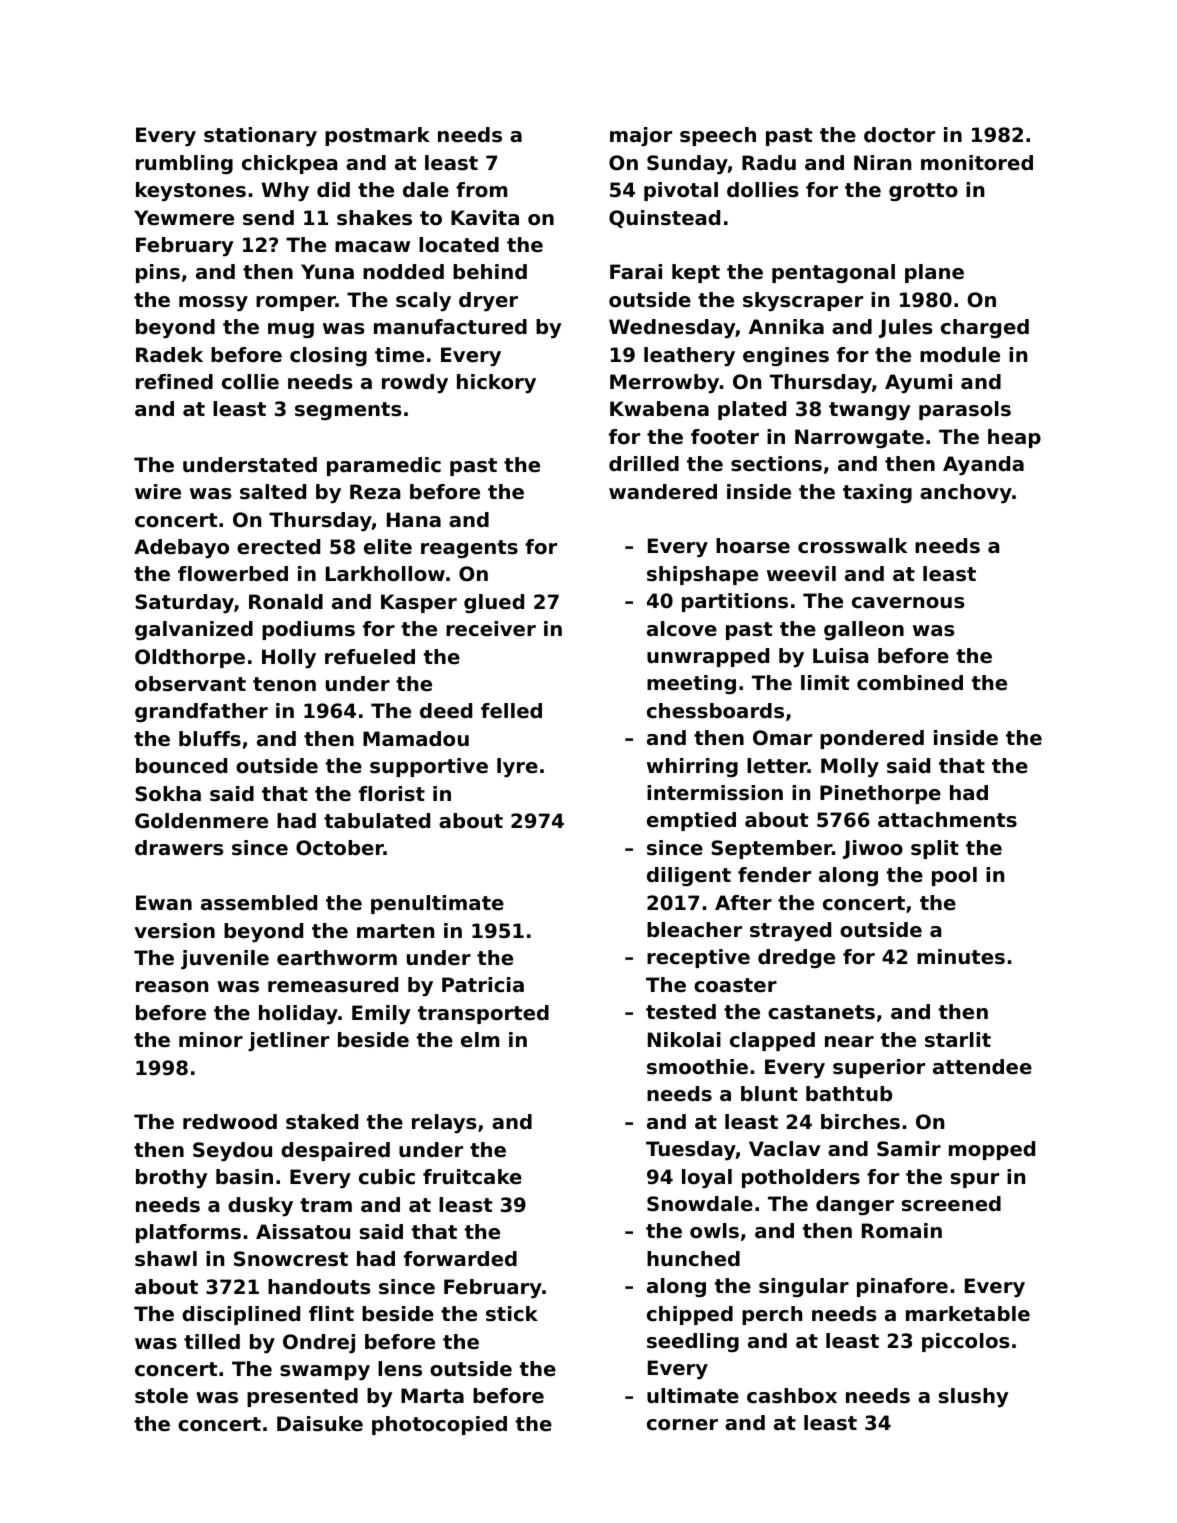  What do you see at coordinates (512, 1314) in the screenshot?
I see `stick` at bounding box center [512, 1314].
